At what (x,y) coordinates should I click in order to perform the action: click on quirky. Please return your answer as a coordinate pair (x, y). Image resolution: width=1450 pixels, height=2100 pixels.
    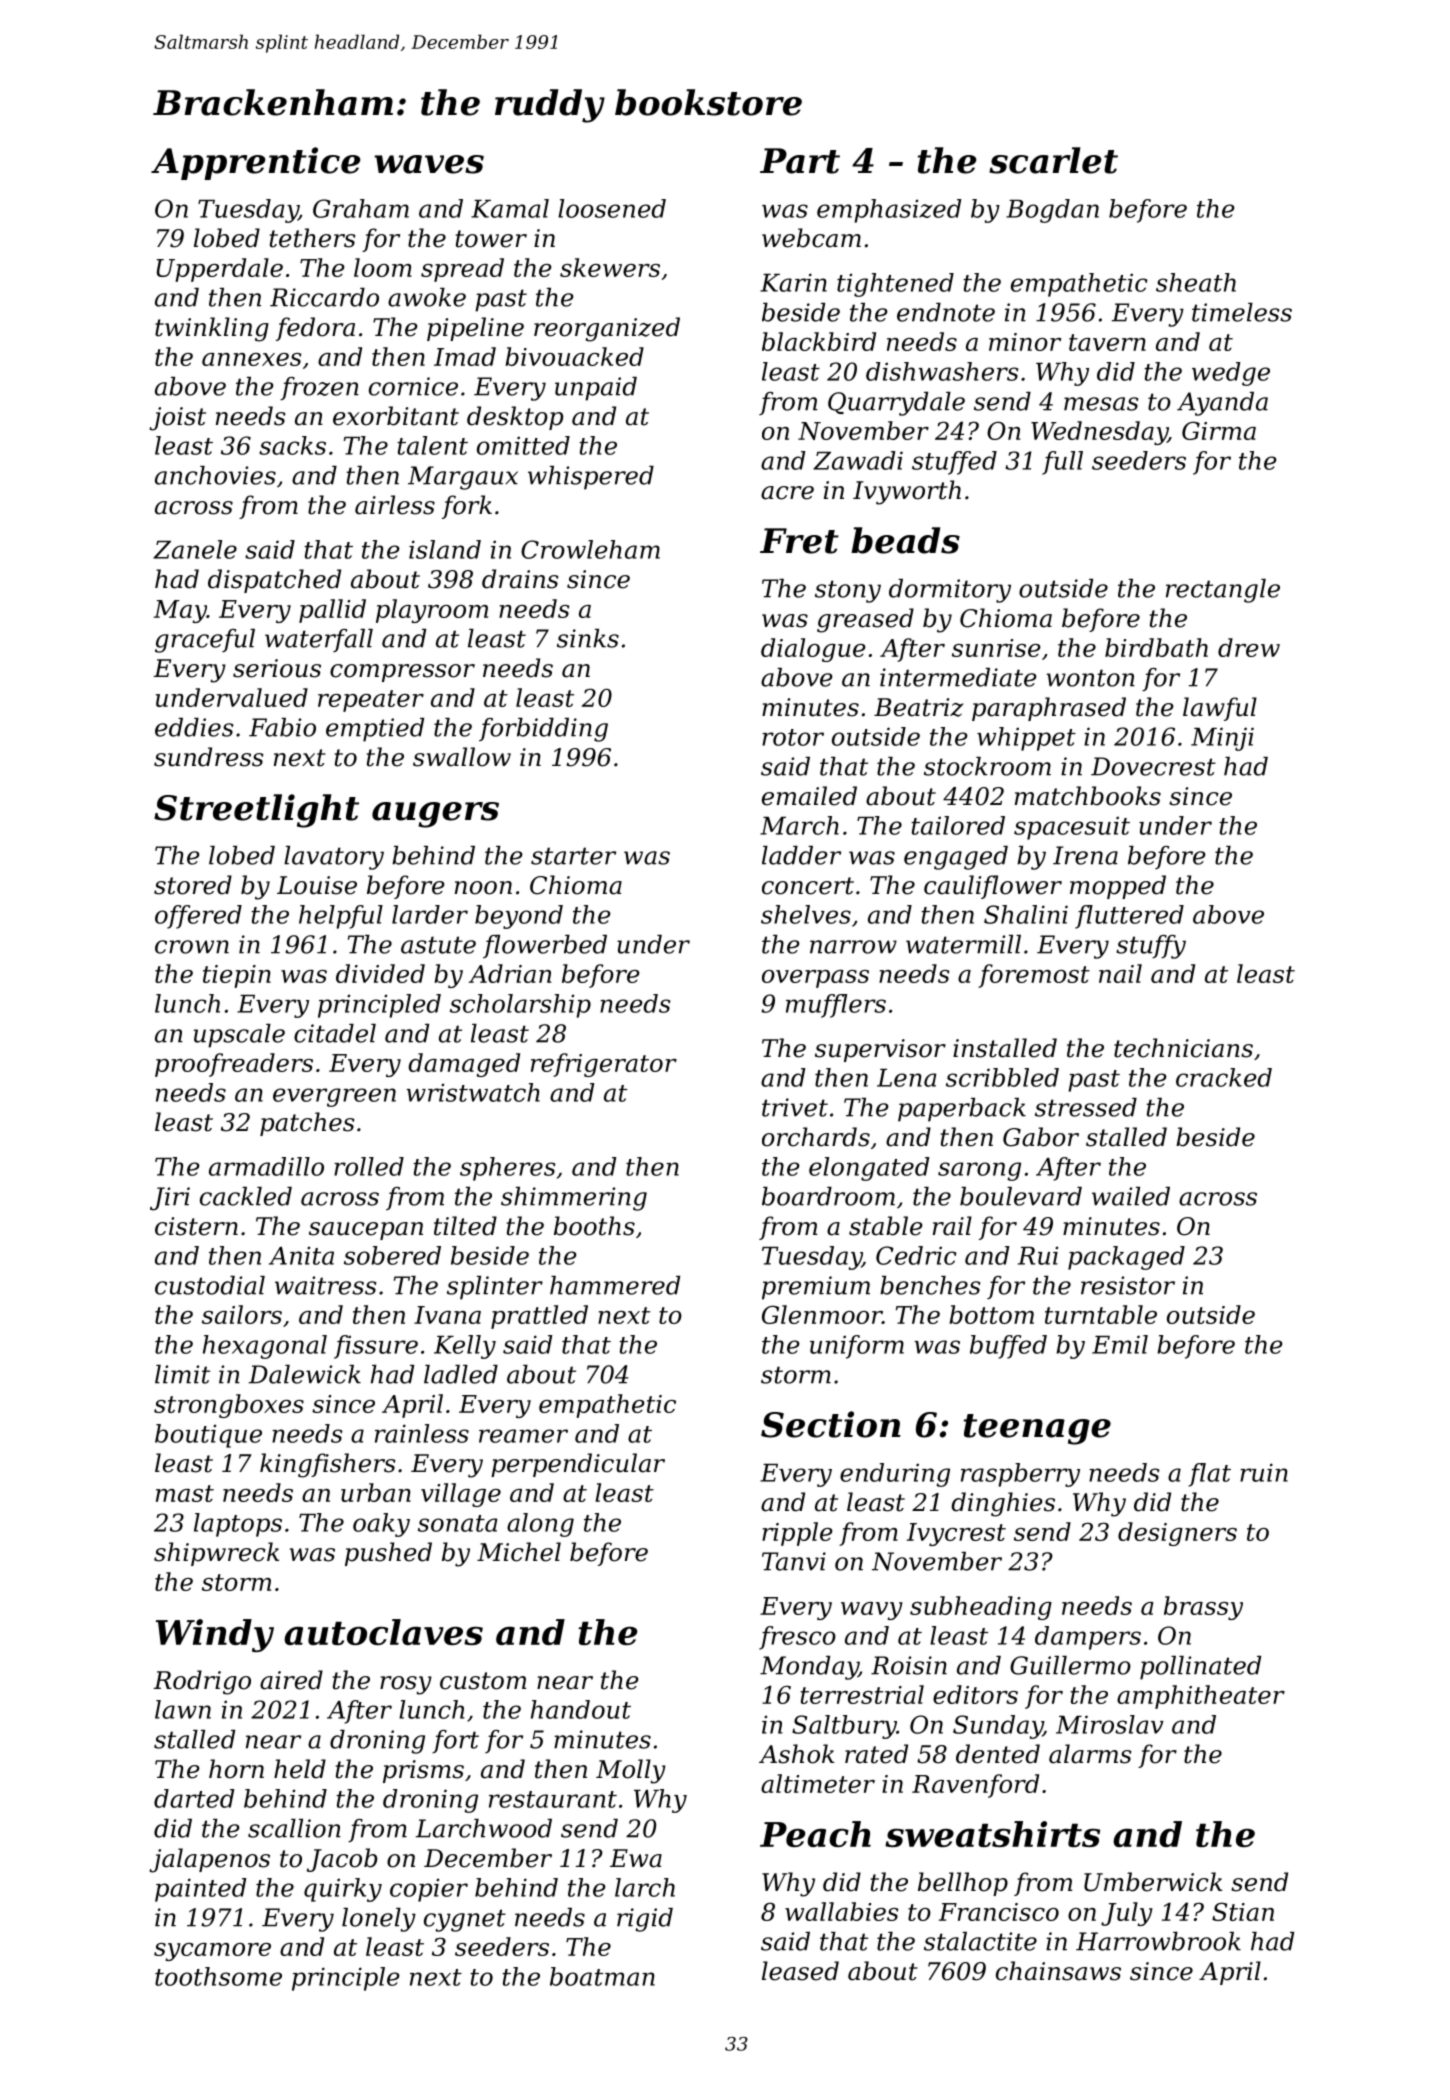
    Looking at the image, I should click on (343, 1890).
